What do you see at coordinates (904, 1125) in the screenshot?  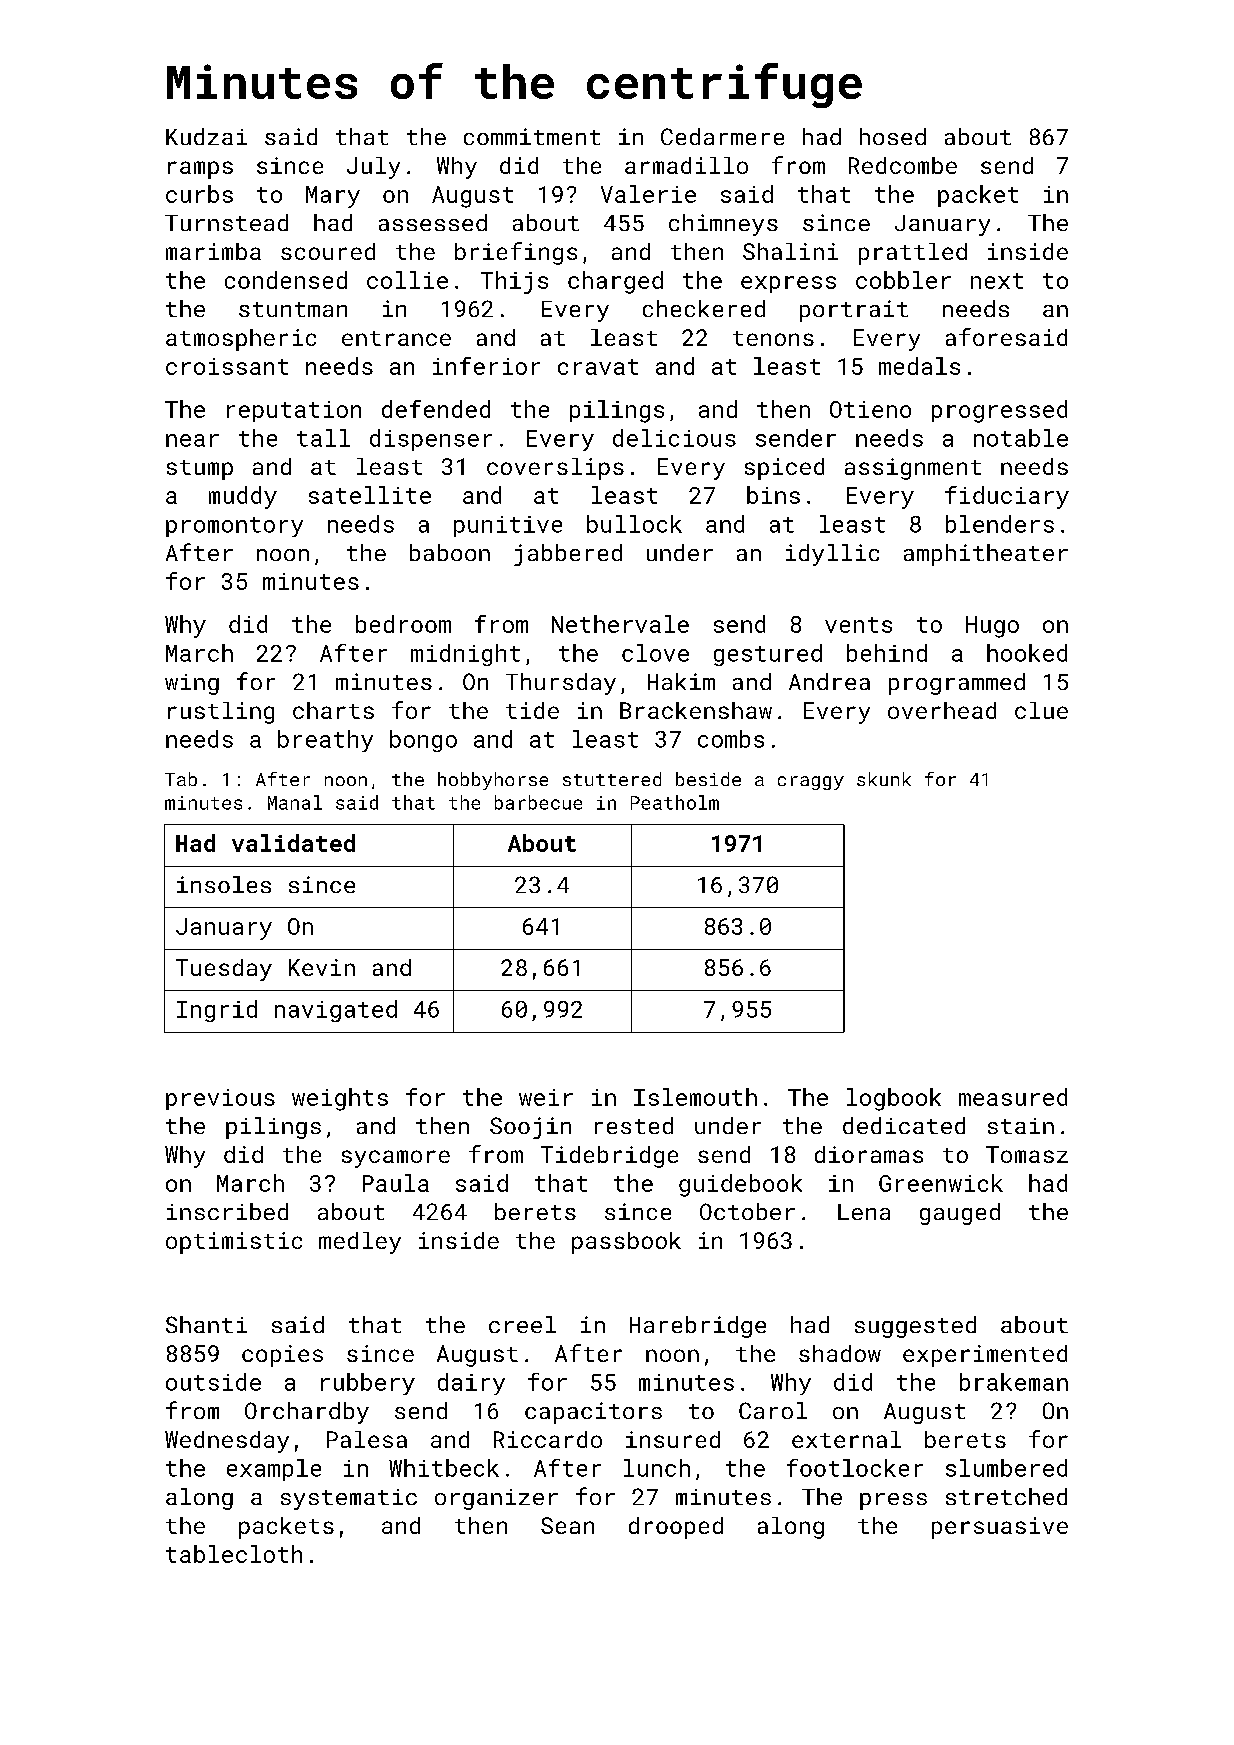 I see `dedicated` at bounding box center [904, 1125].
